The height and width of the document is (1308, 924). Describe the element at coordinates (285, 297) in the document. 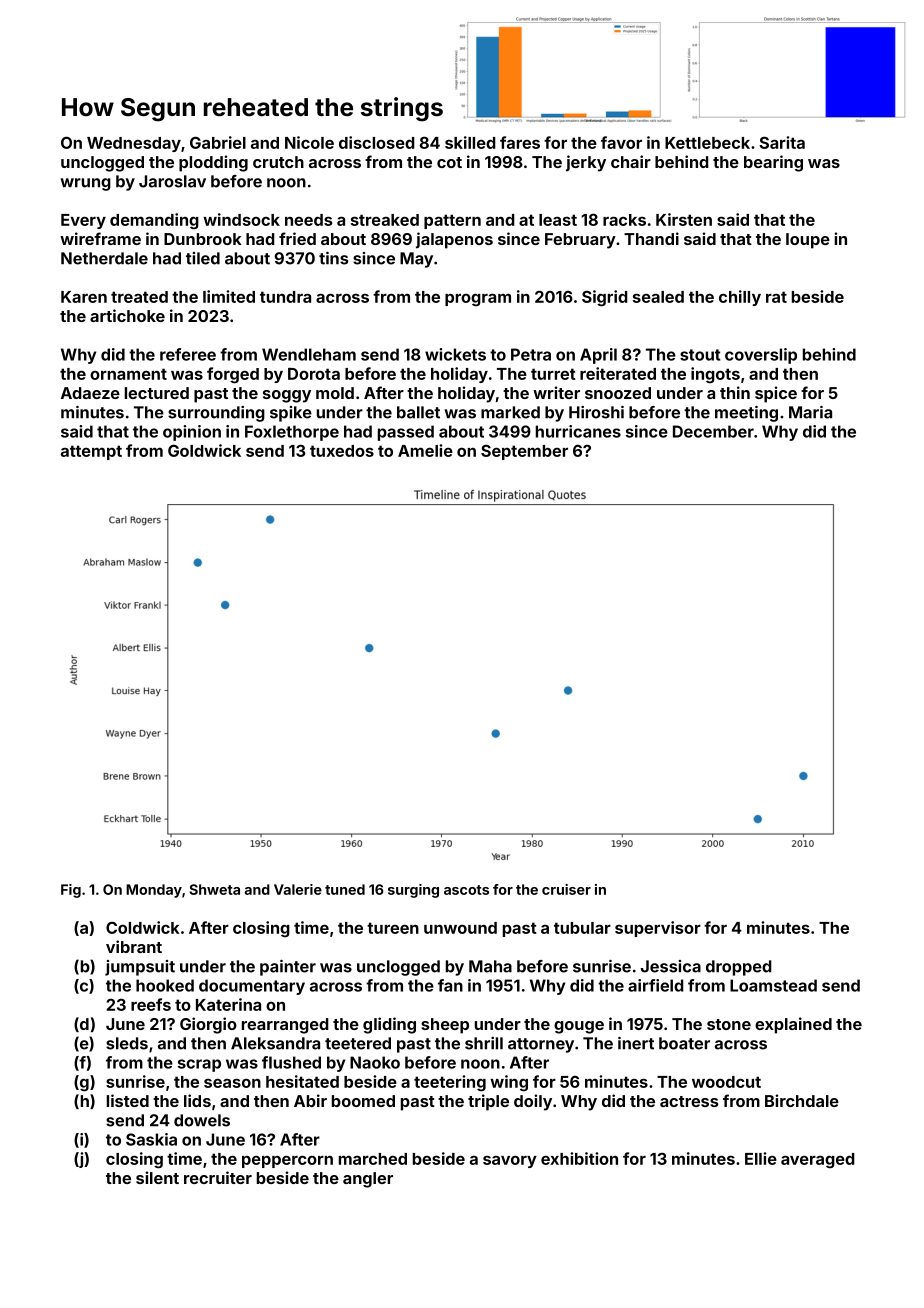

I see `tundra` at that location.
